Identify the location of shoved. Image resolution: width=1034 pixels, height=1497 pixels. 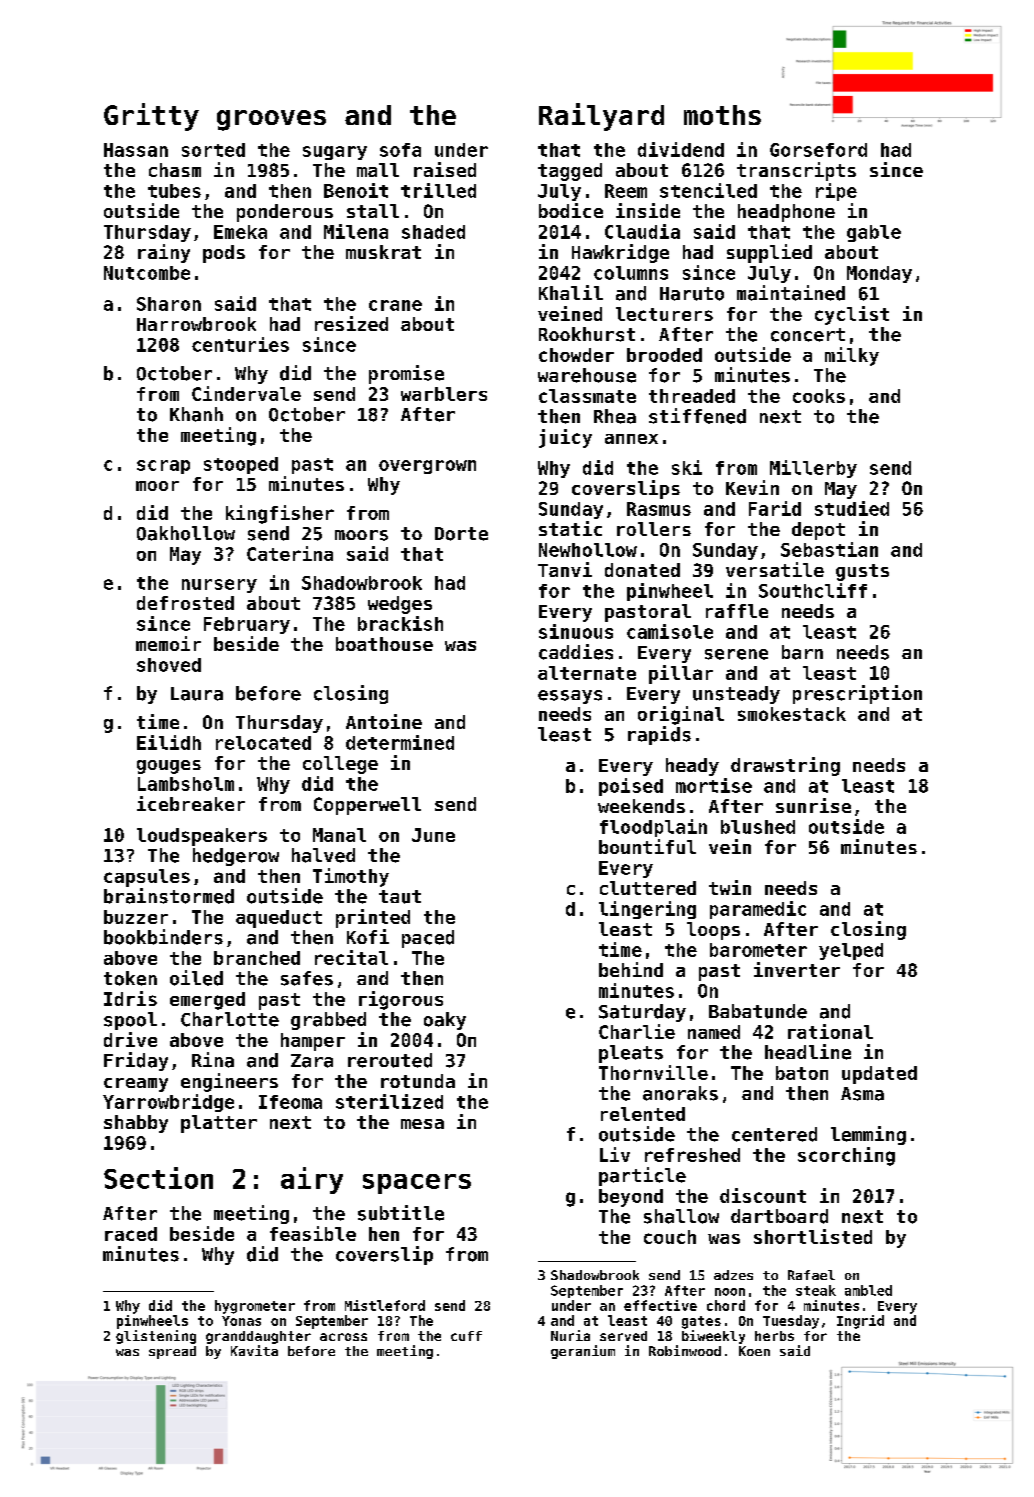
(169, 665).
